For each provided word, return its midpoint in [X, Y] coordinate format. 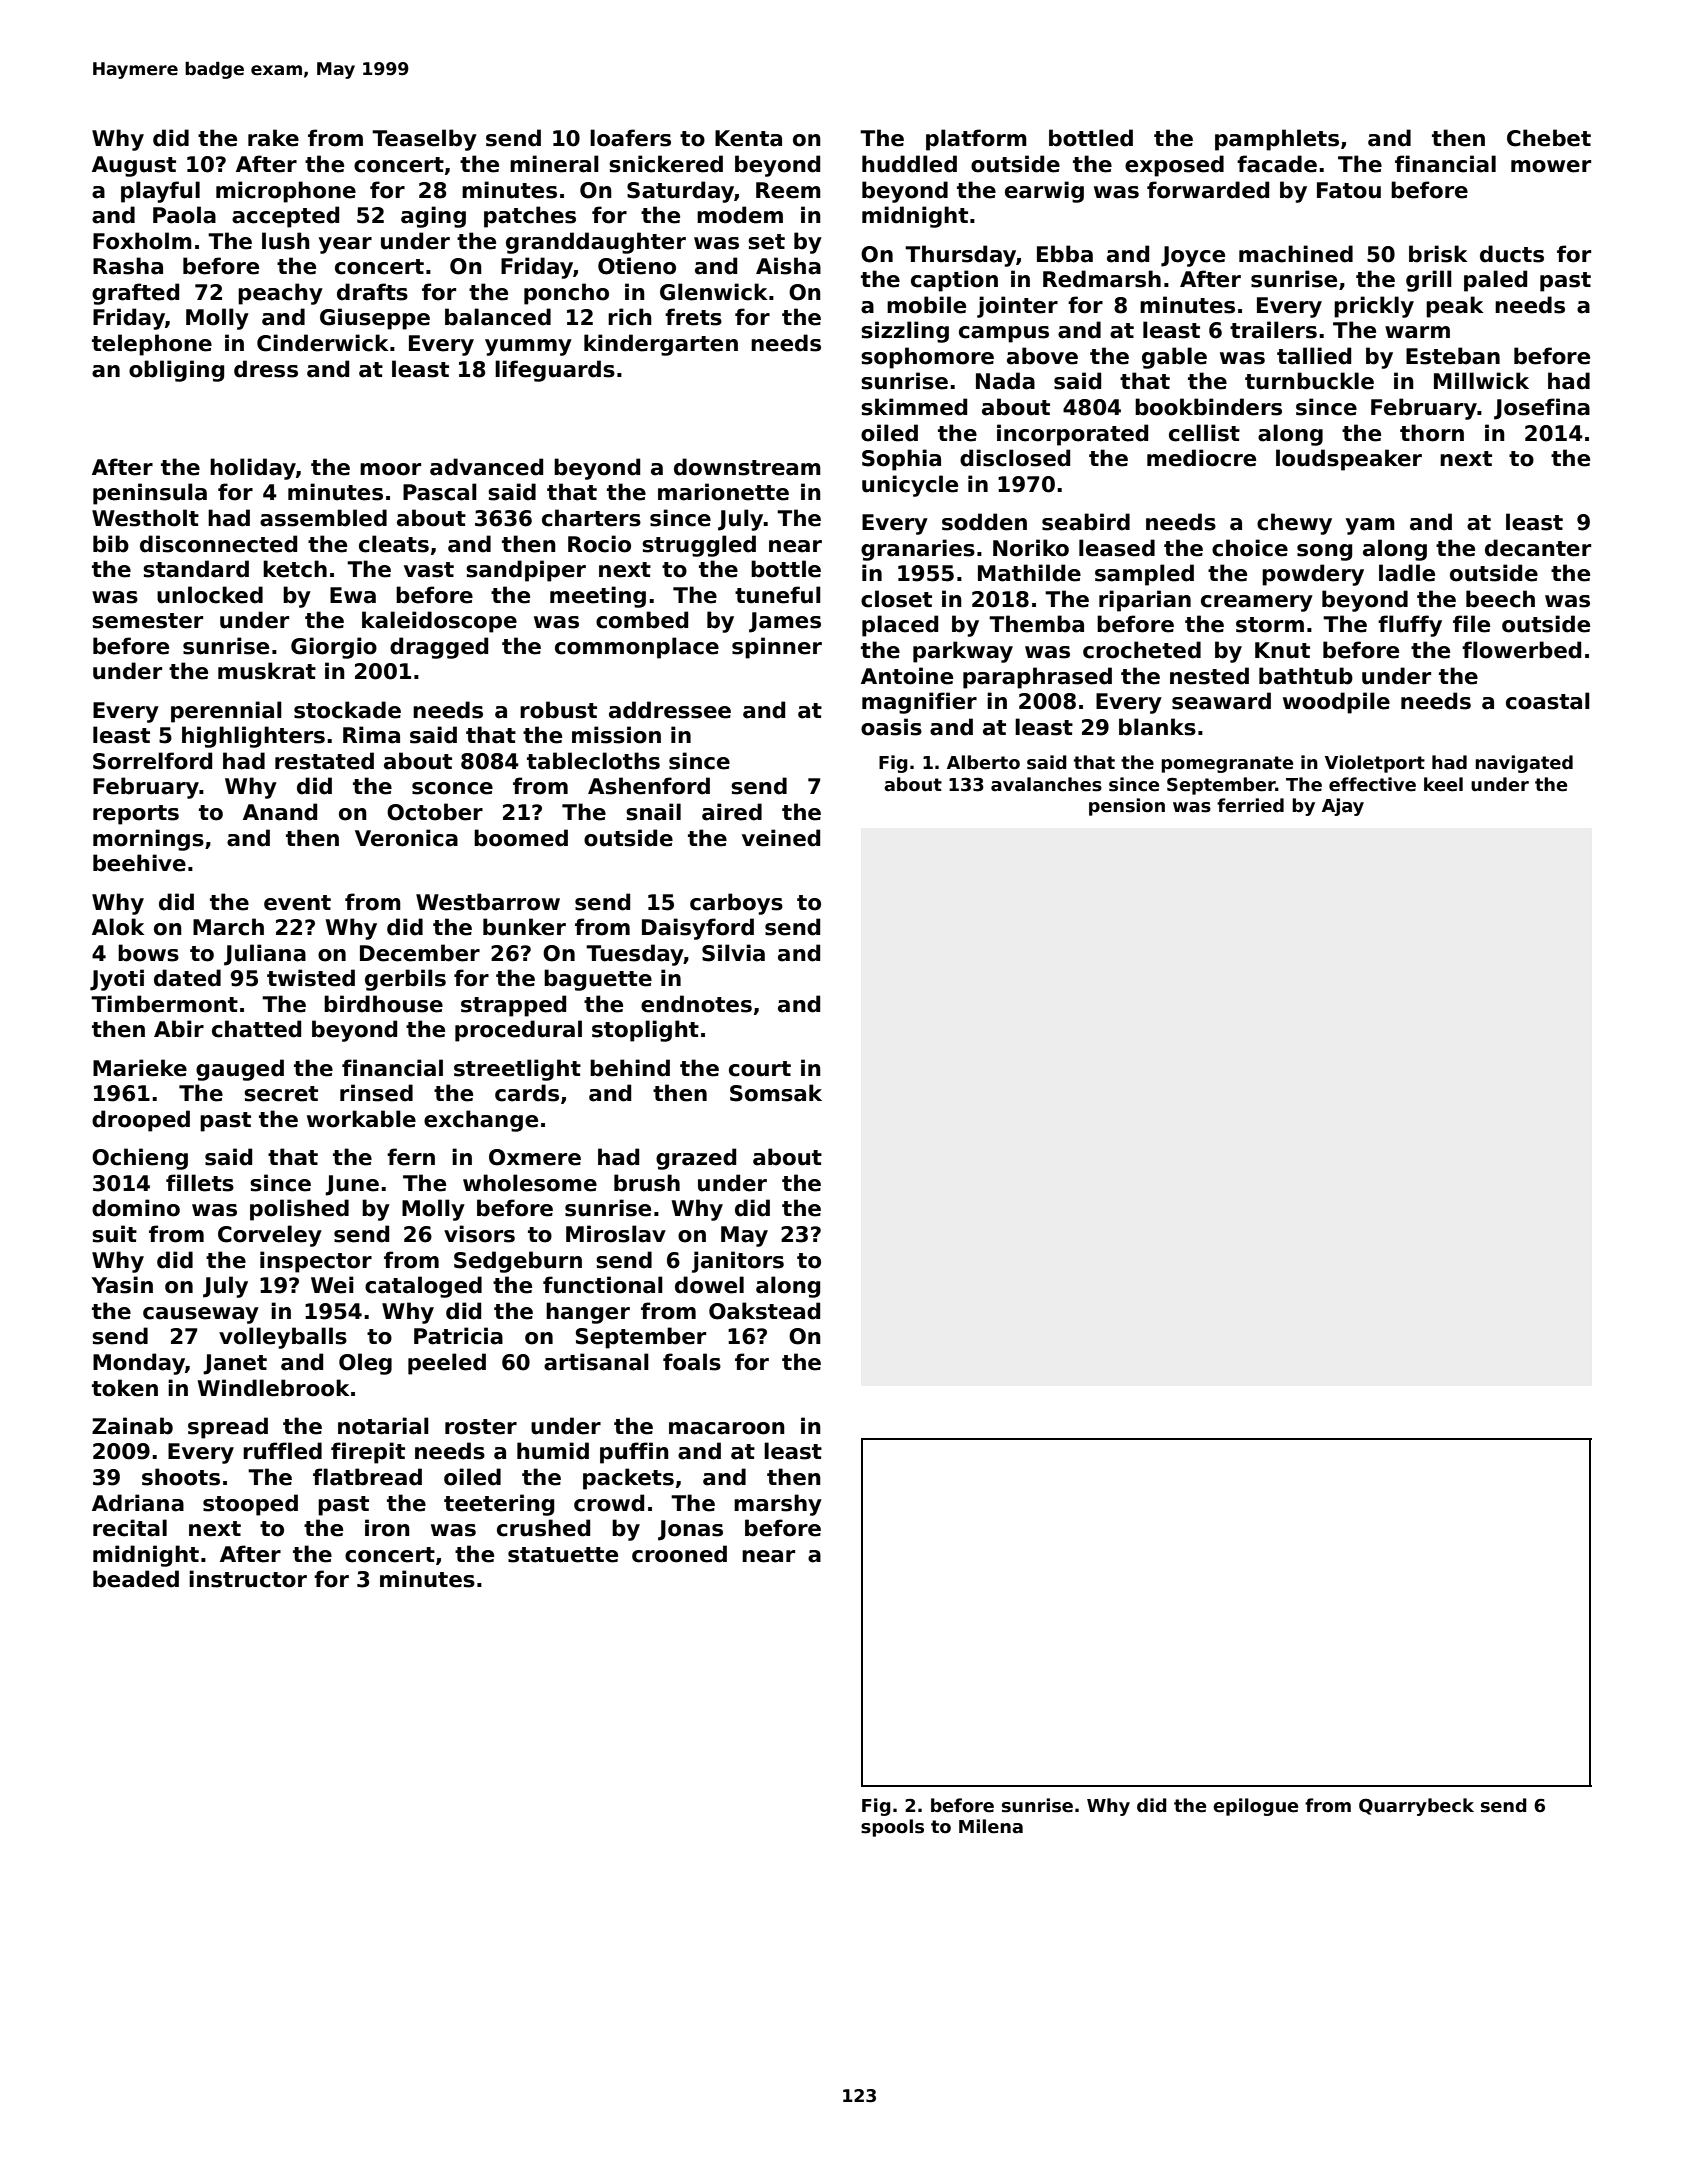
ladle [1407, 573]
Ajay [1343, 807]
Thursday [960, 256]
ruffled [282, 1451]
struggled [699, 546]
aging [433, 217]
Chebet [1549, 138]
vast [429, 570]
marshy [778, 1505]
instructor [248, 1579]
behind [630, 1068]
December [420, 953]
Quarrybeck [1416, 1807]
